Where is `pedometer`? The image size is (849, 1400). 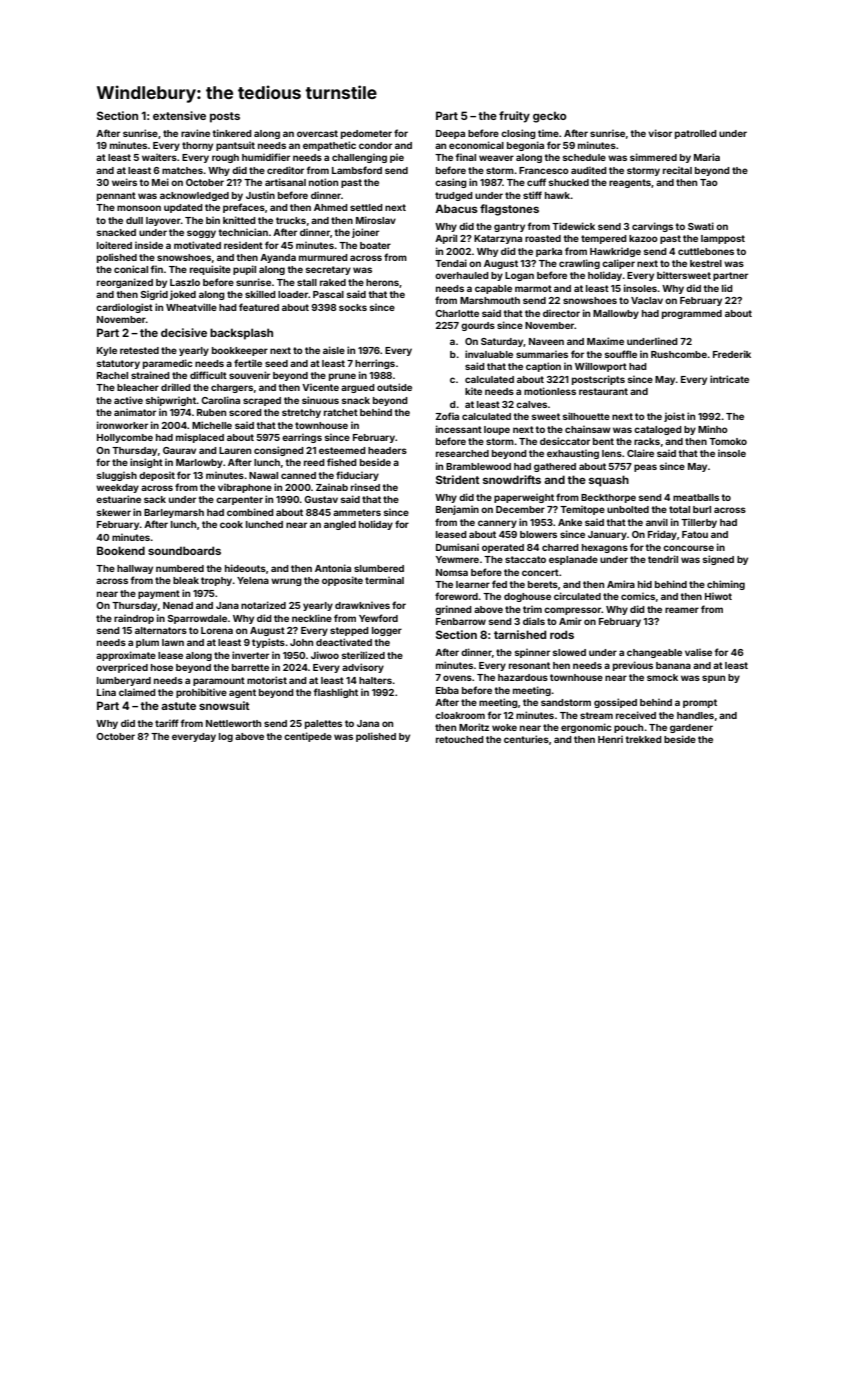 pedometer is located at coordinates (366, 134).
